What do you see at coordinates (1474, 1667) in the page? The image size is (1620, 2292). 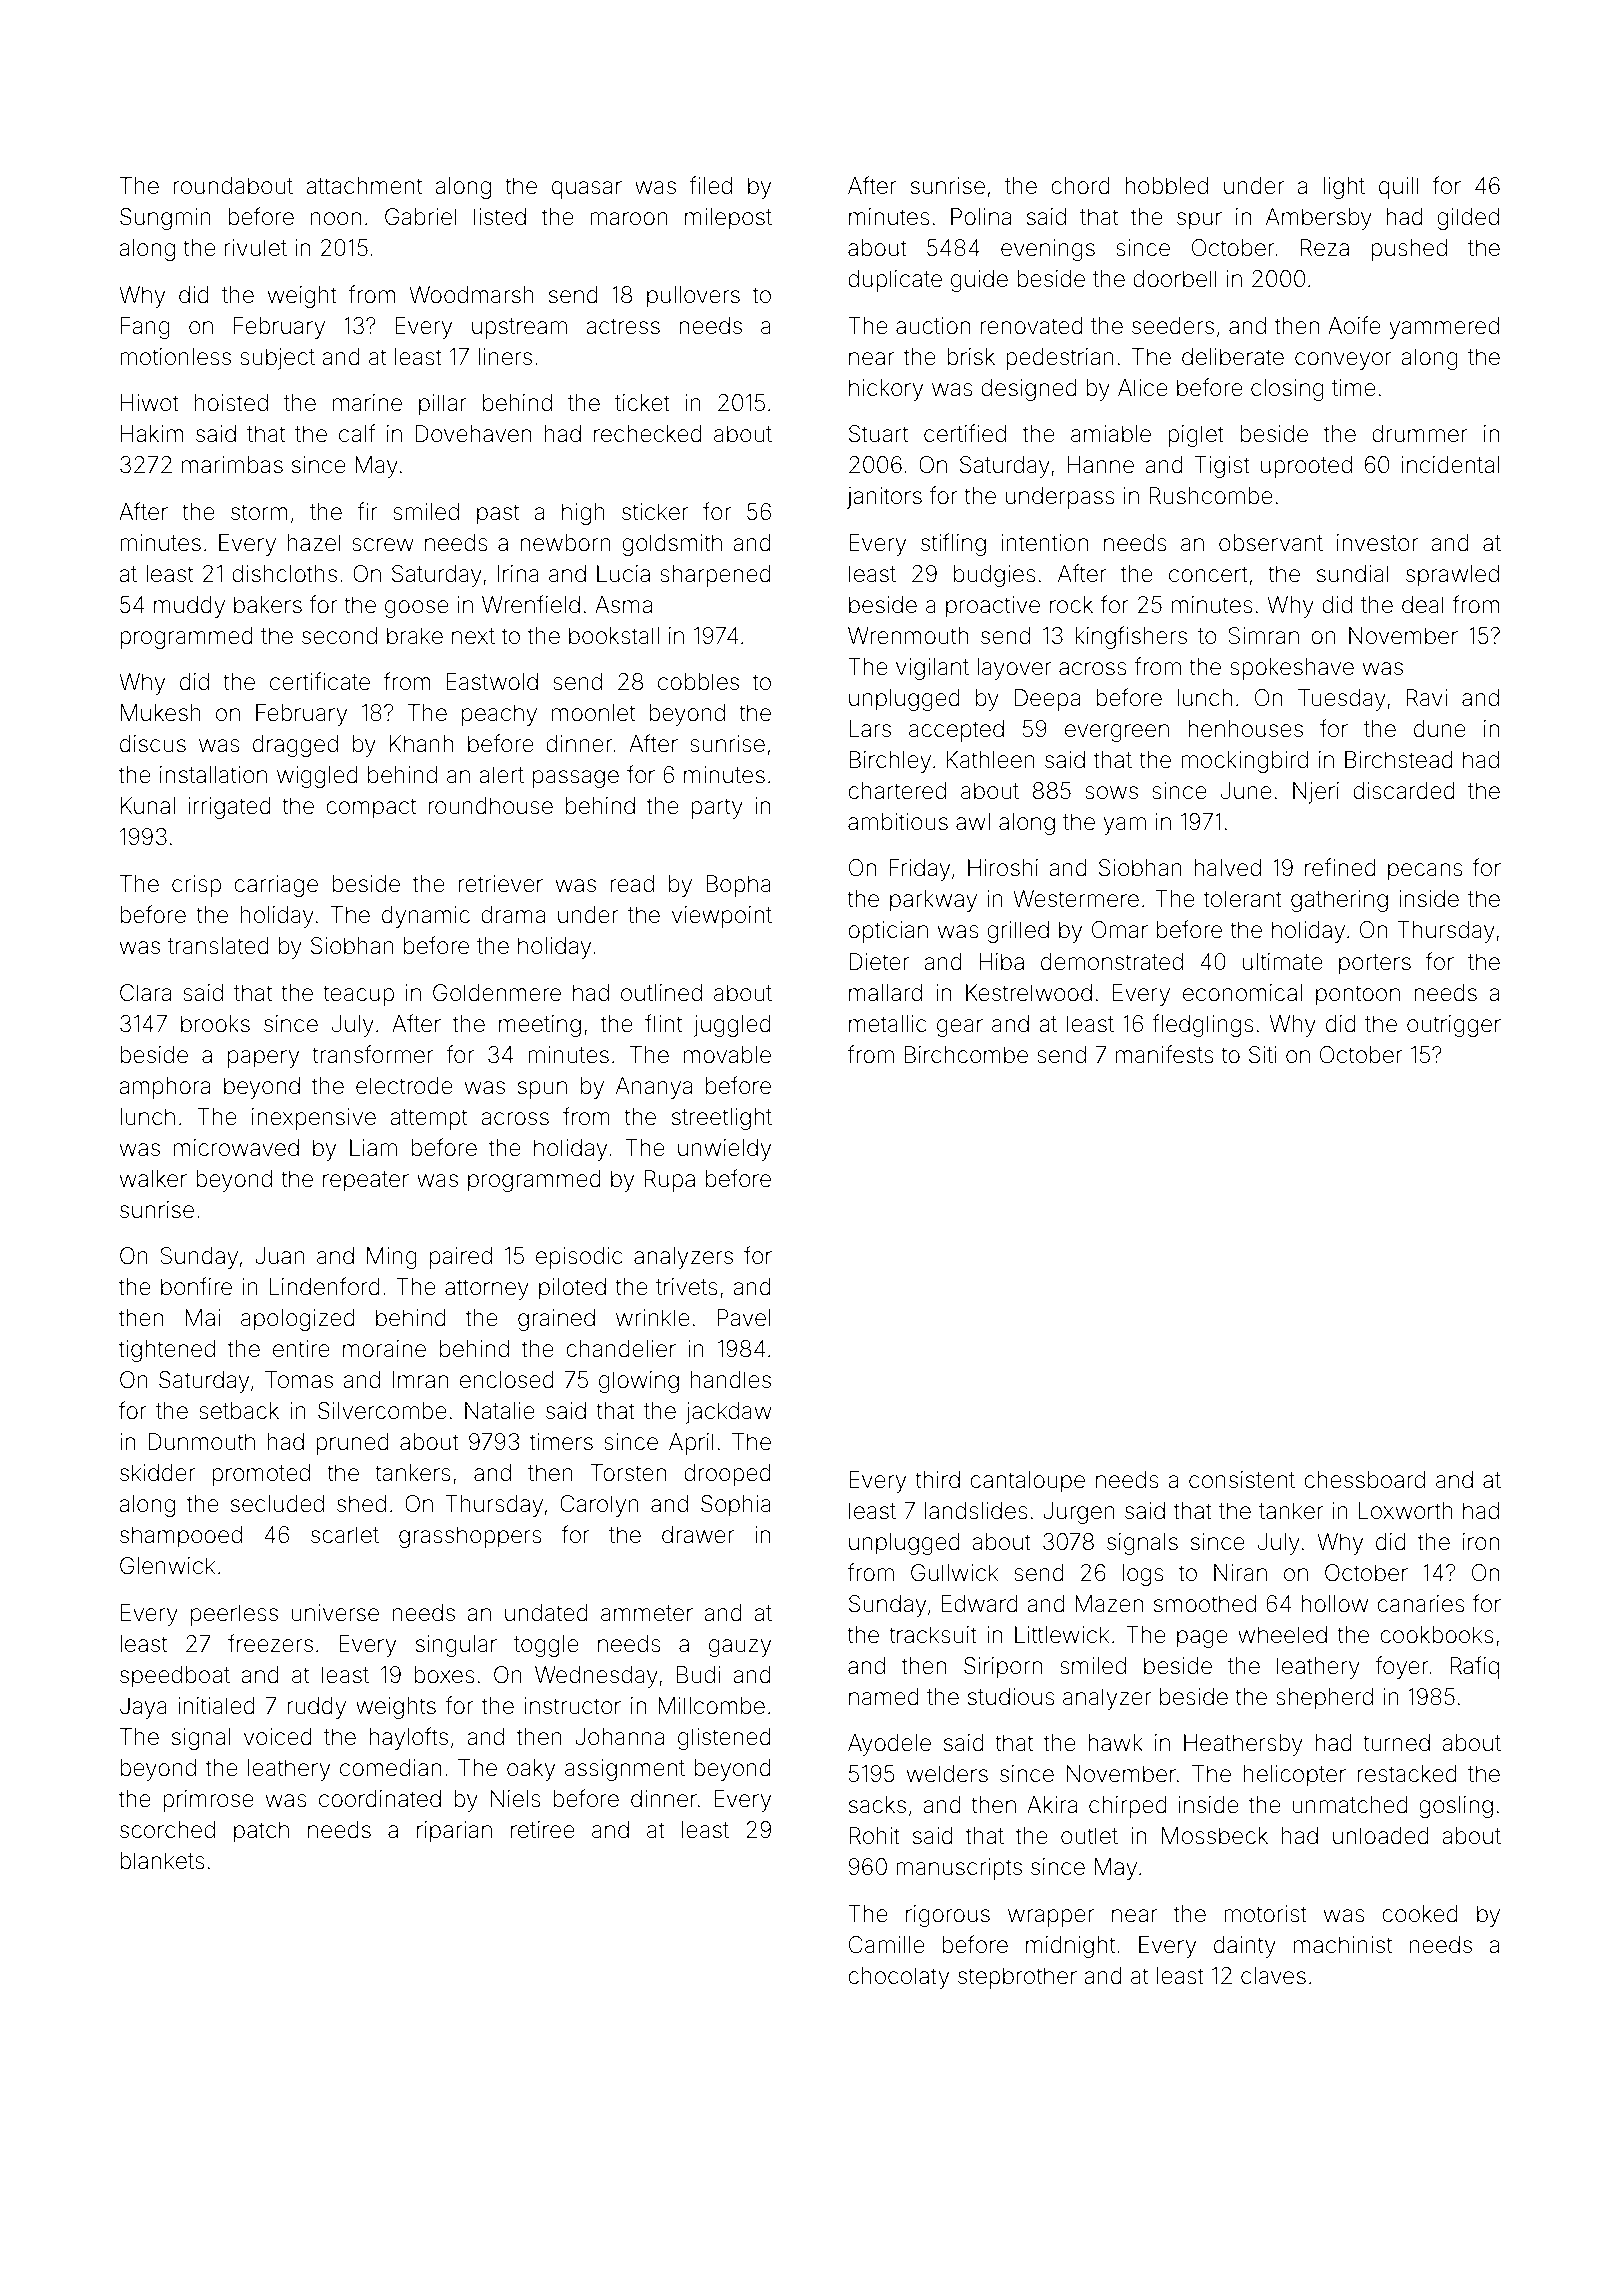 I see `Rafiq` at bounding box center [1474, 1667].
